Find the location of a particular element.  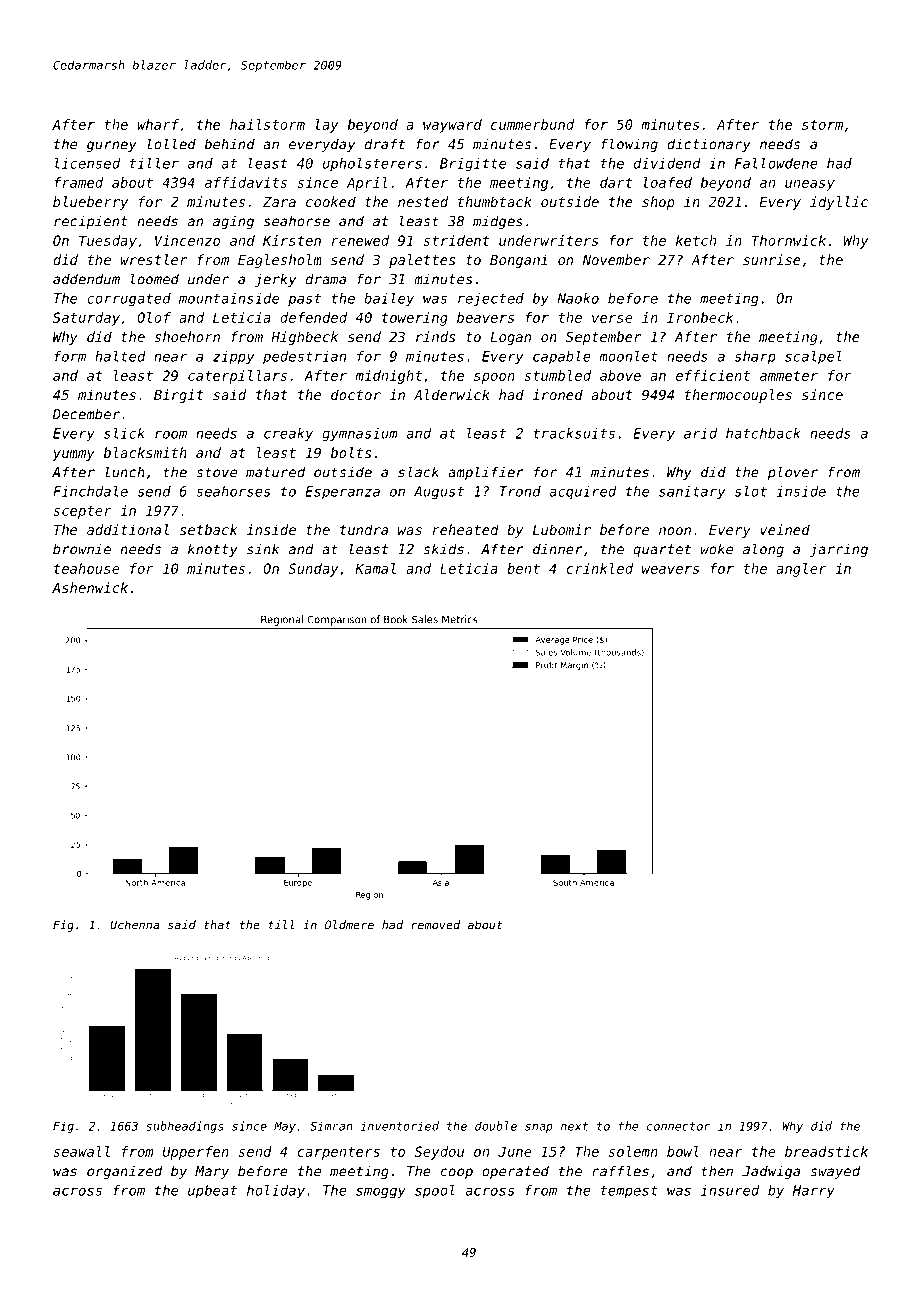

subheadings is located at coordinates (185, 1127).
